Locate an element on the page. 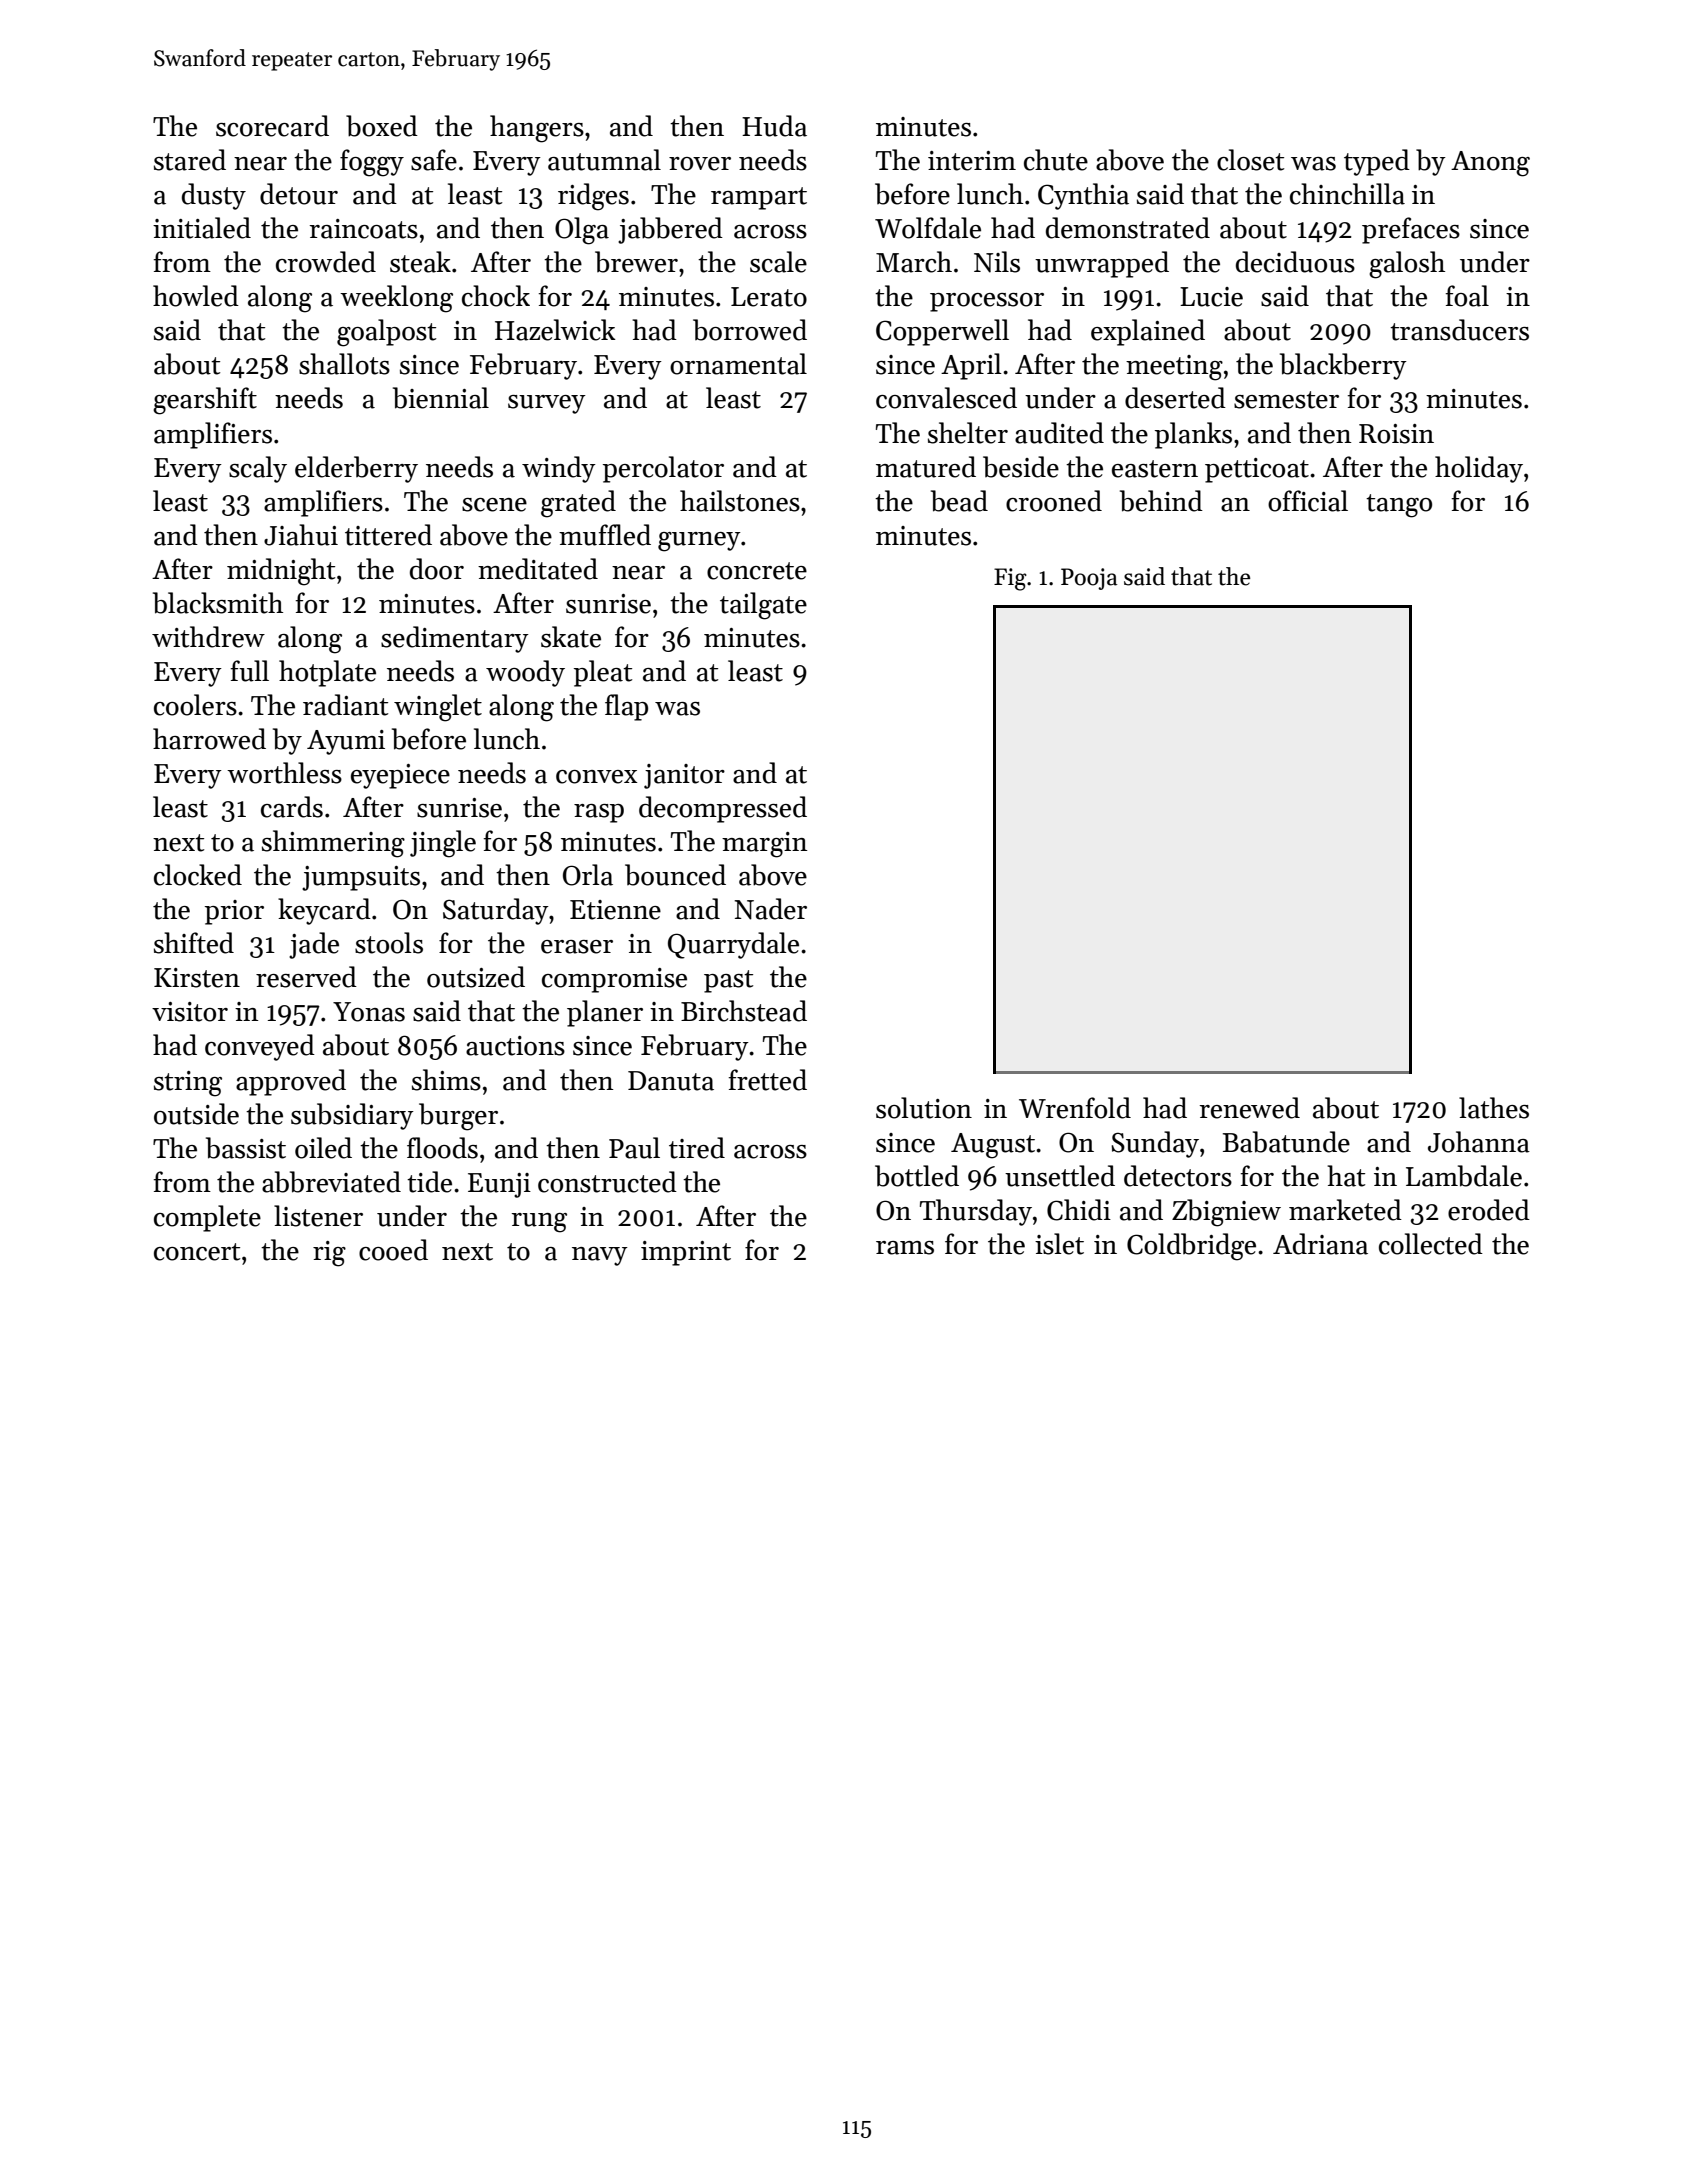  beside is located at coordinates (1021, 467).
